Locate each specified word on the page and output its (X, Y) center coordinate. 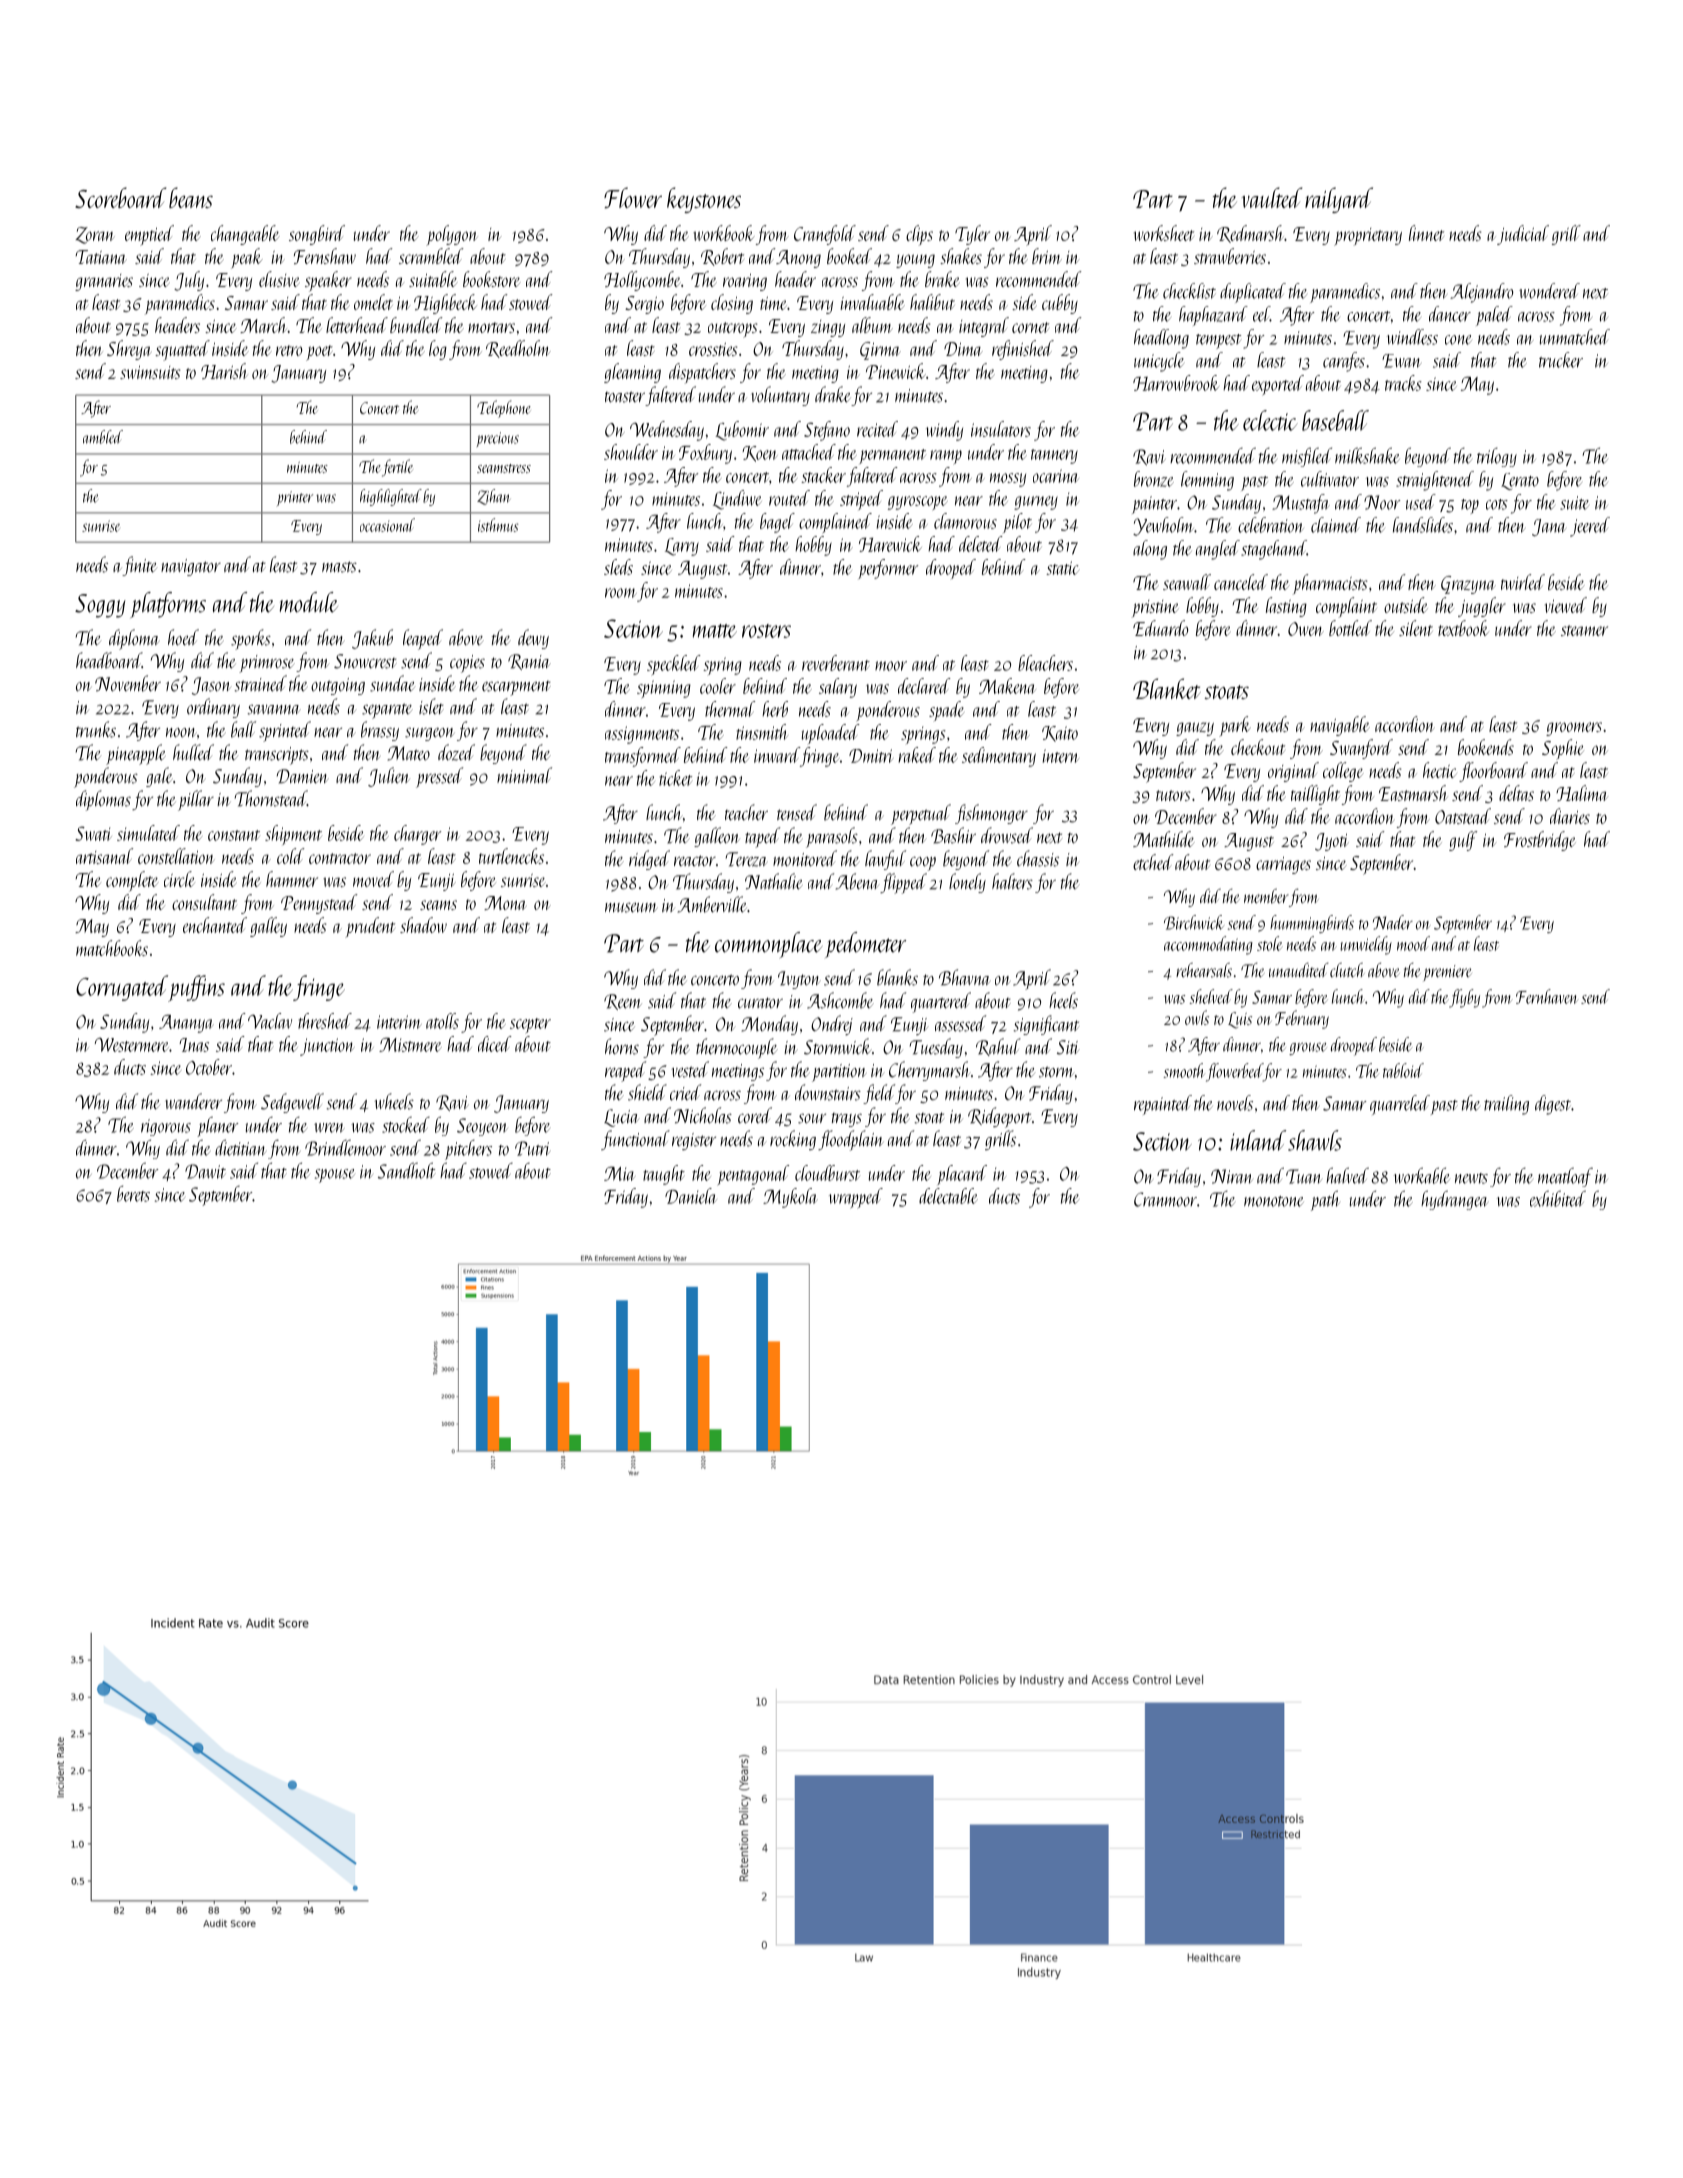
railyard (1339, 200)
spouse (335, 1176)
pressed (439, 777)
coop (923, 863)
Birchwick (1194, 922)
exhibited (1558, 1198)
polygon (451, 235)
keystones (704, 200)
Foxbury (705, 454)
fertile (397, 468)
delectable (948, 1196)
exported (1278, 385)
